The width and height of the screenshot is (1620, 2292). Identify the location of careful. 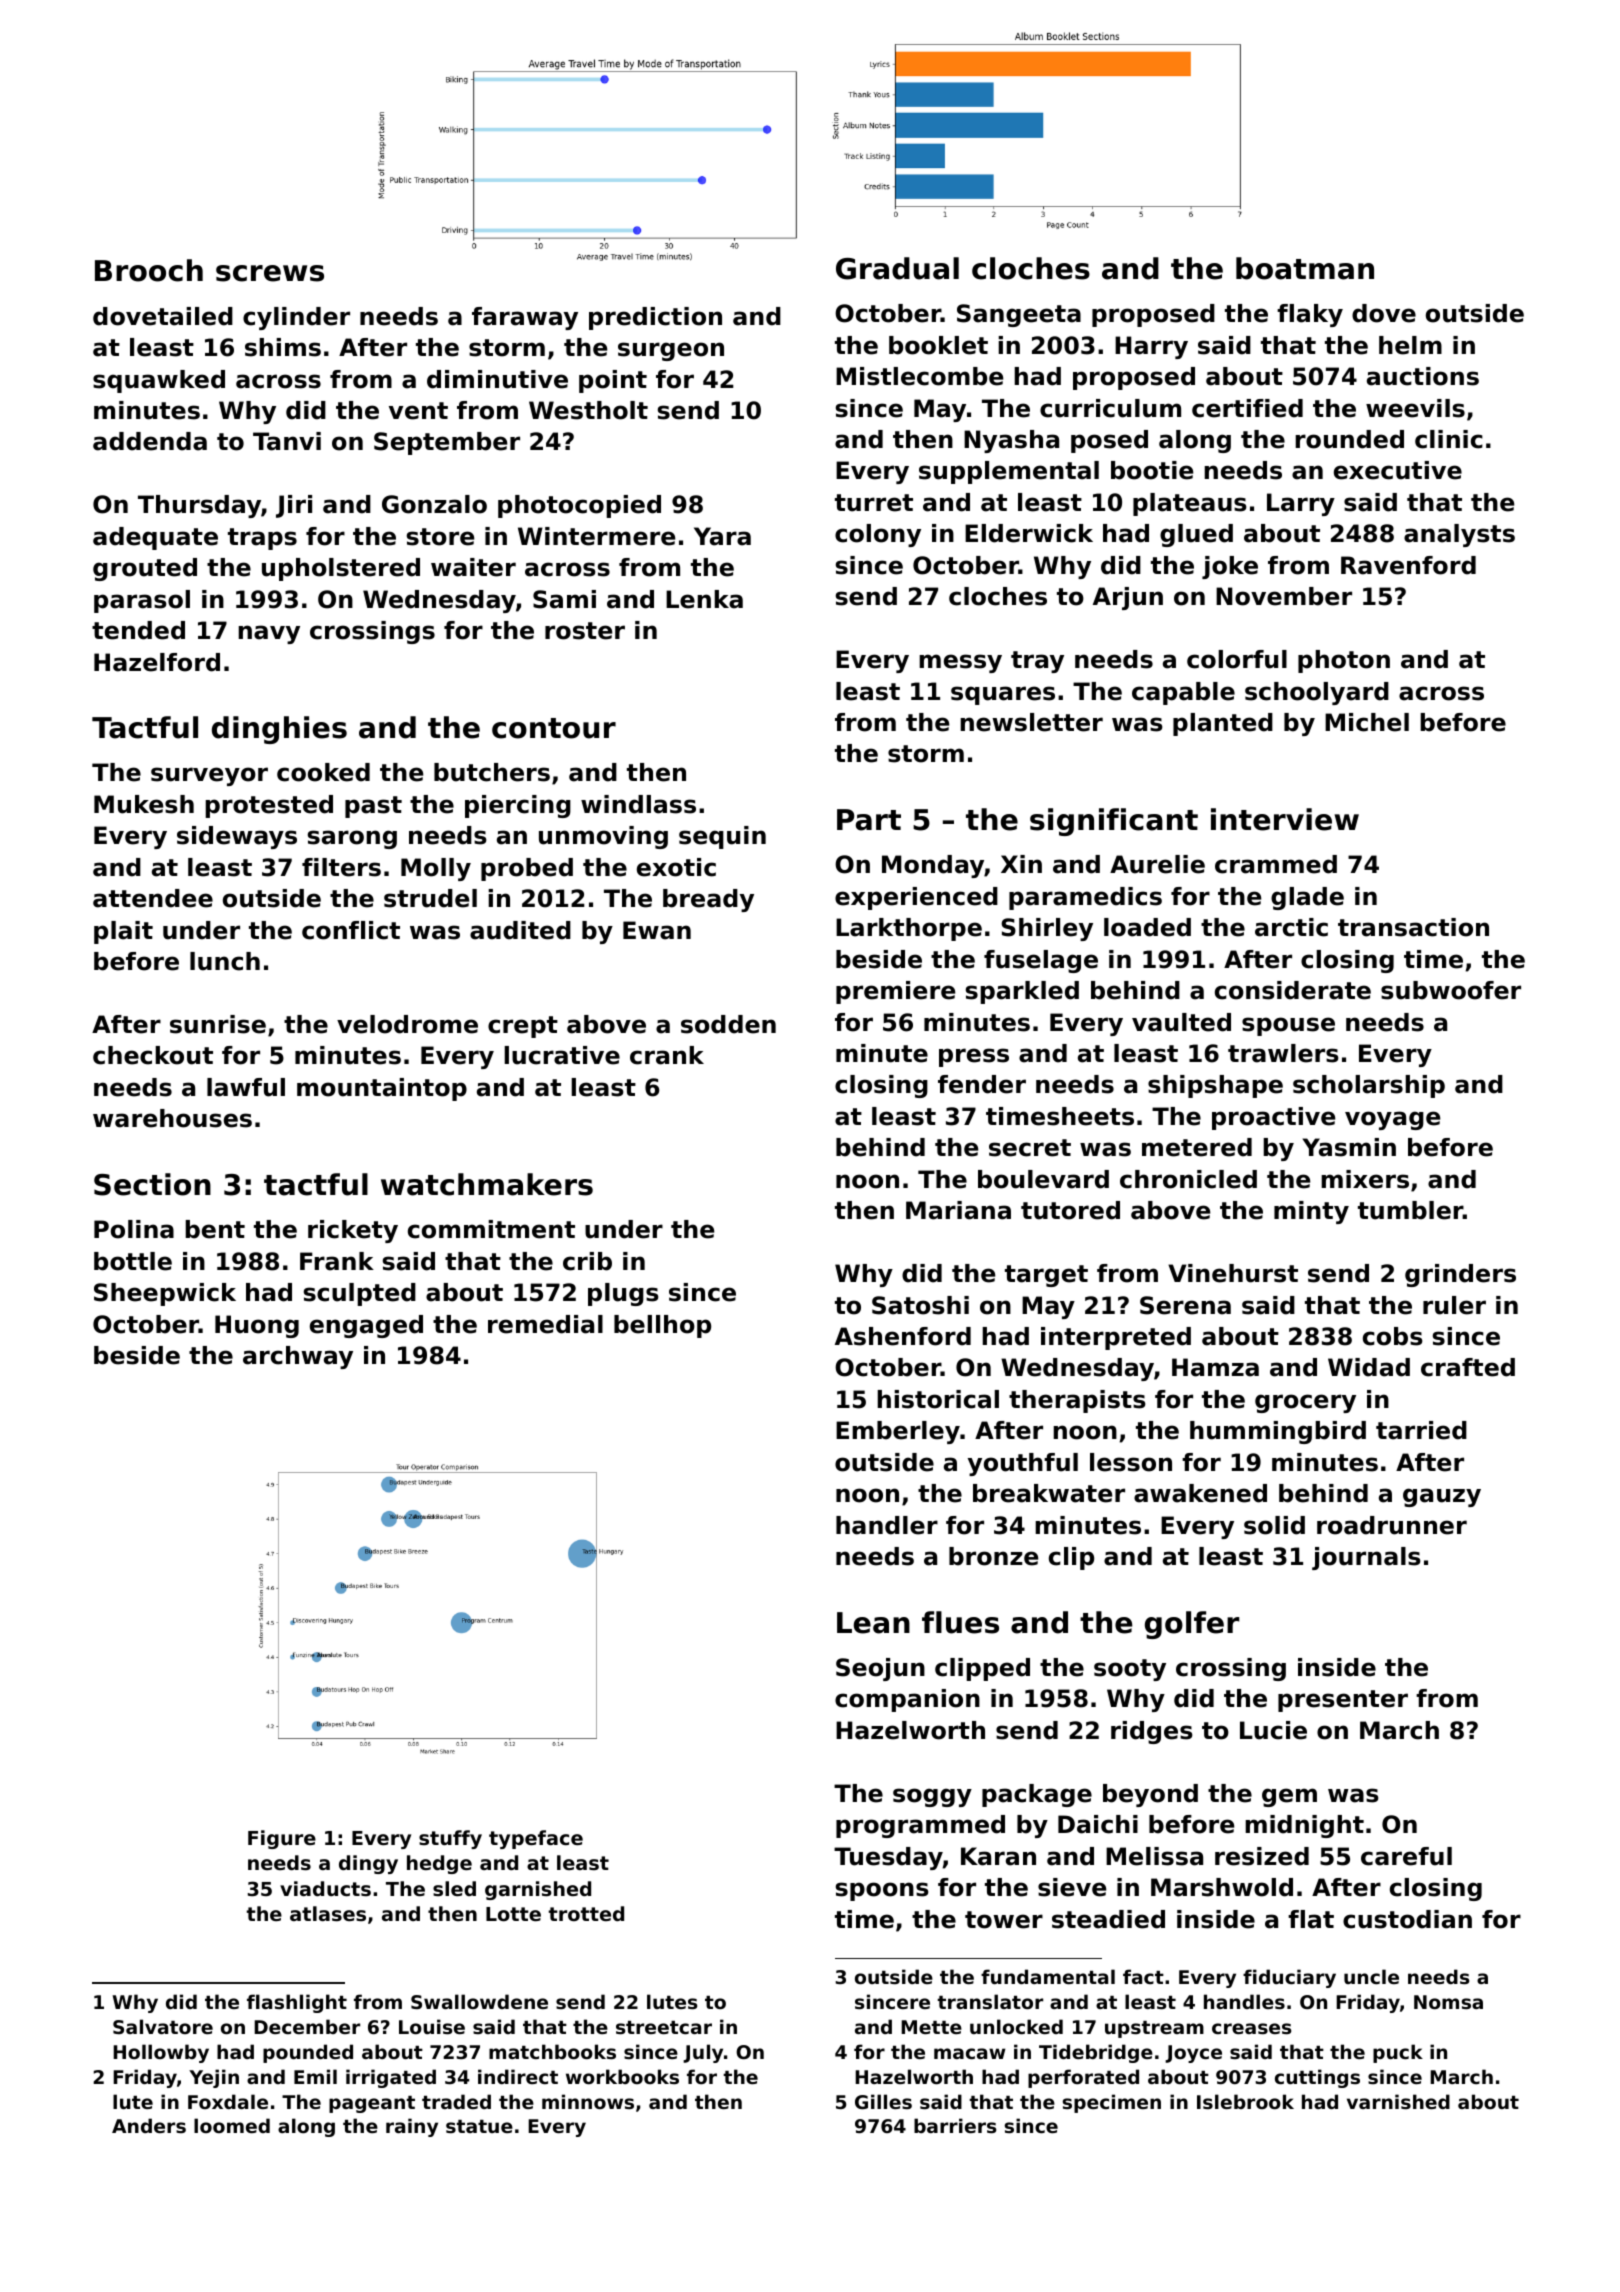
(1406, 1856).
